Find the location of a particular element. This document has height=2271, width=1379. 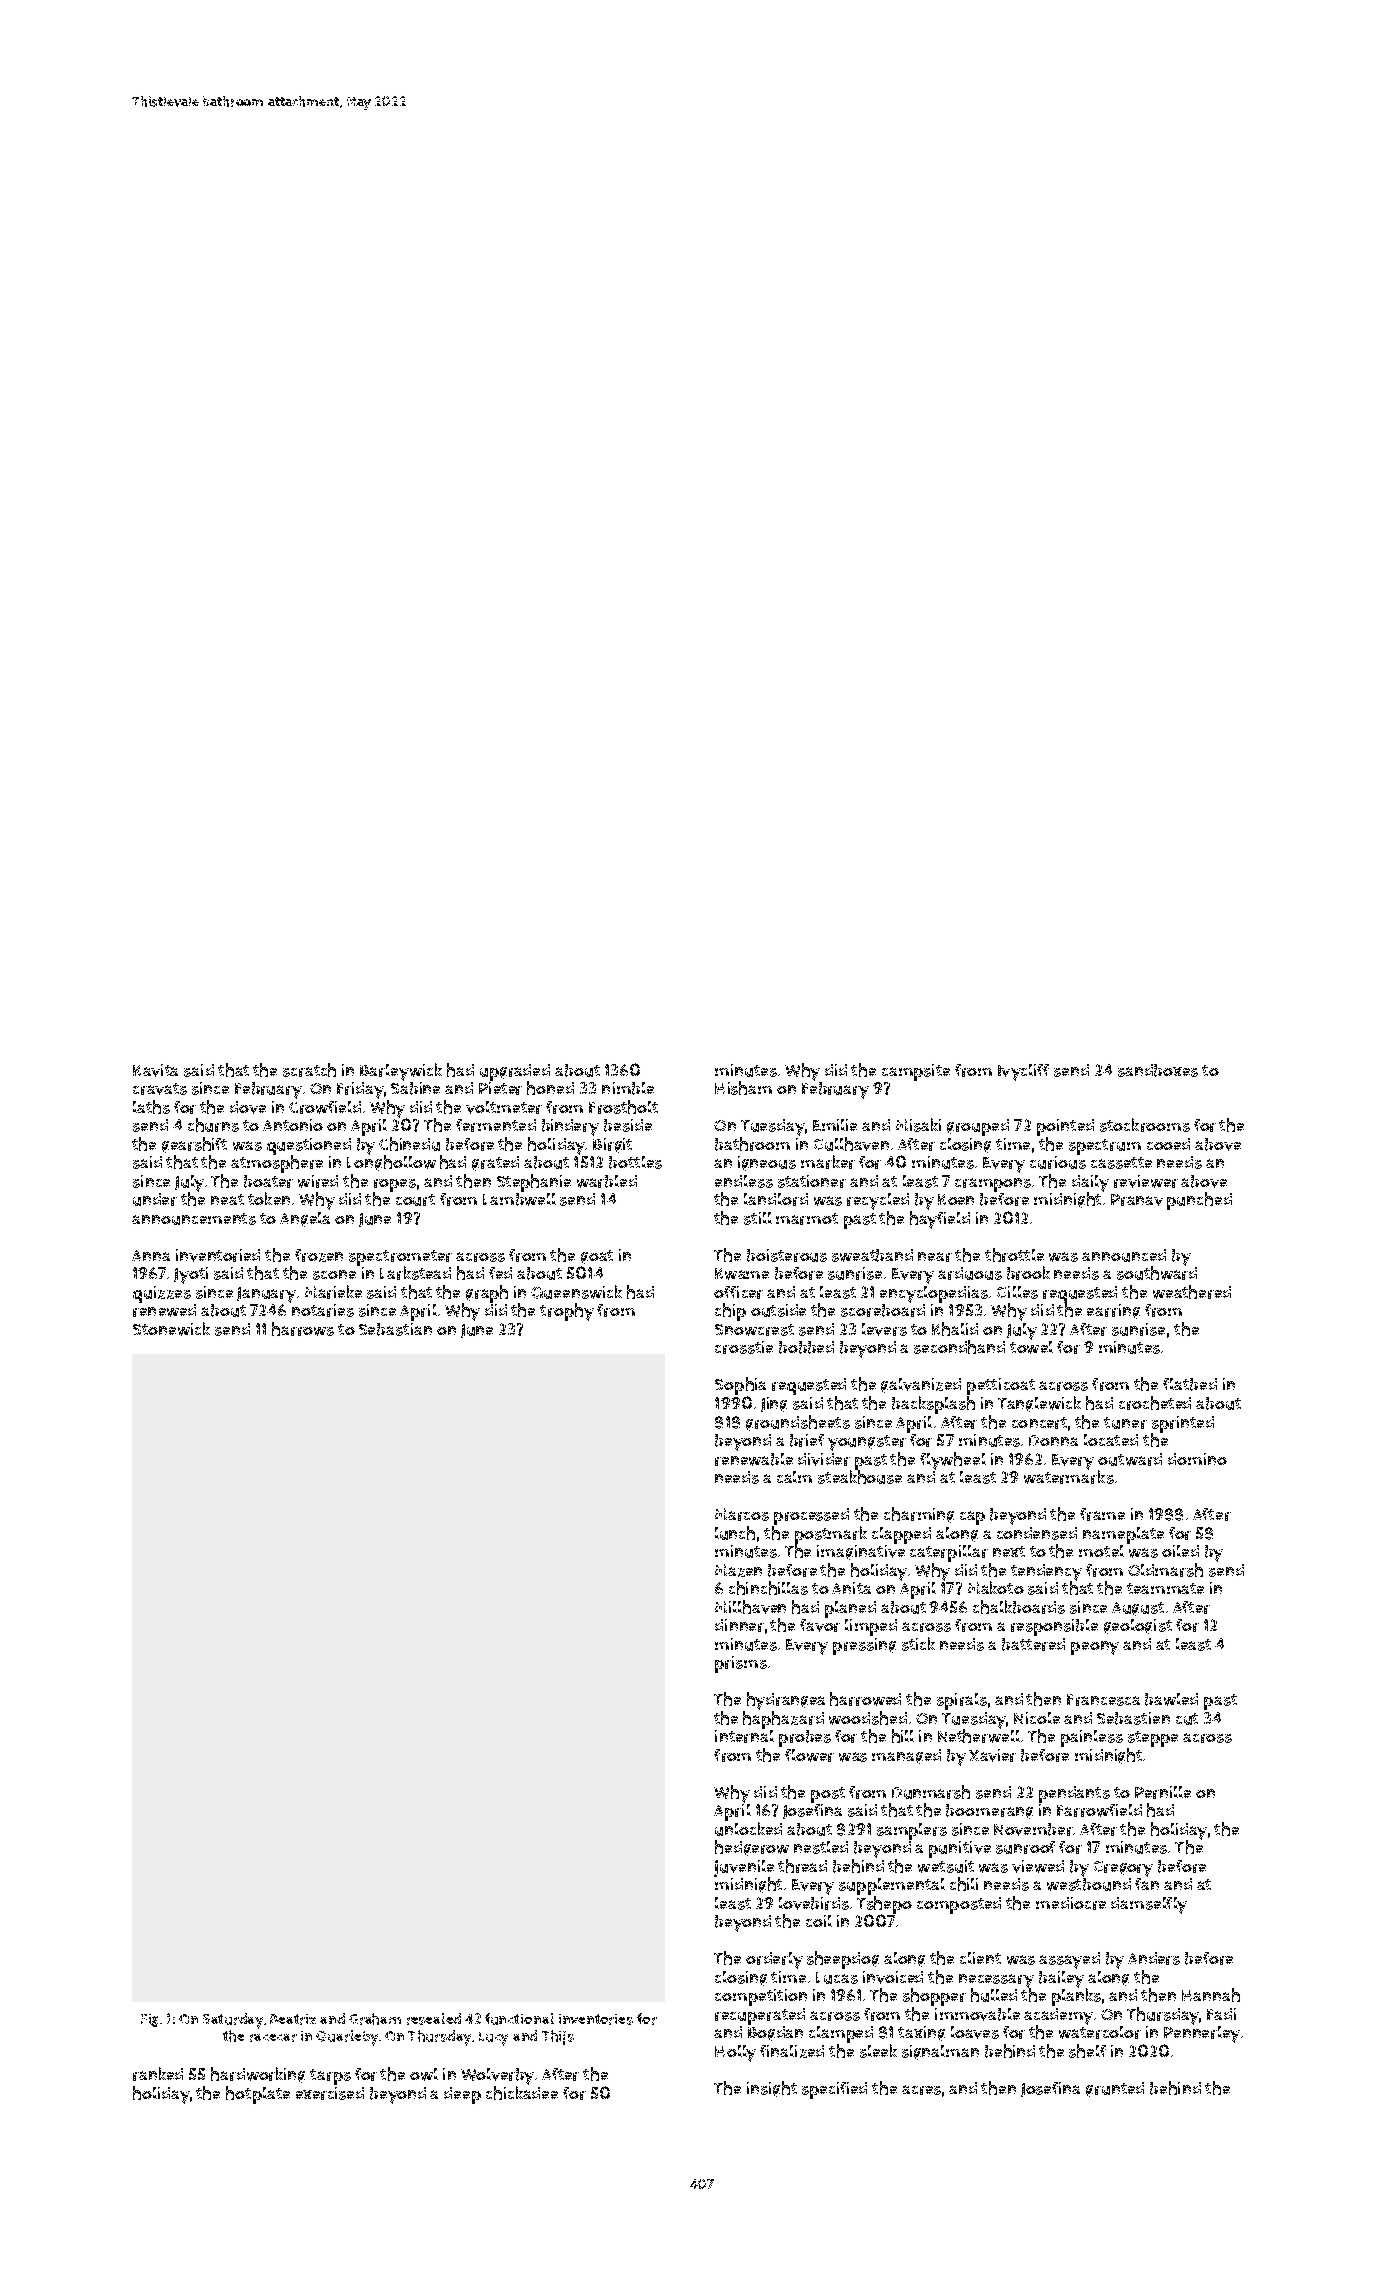

punched is located at coordinates (1199, 1201).
